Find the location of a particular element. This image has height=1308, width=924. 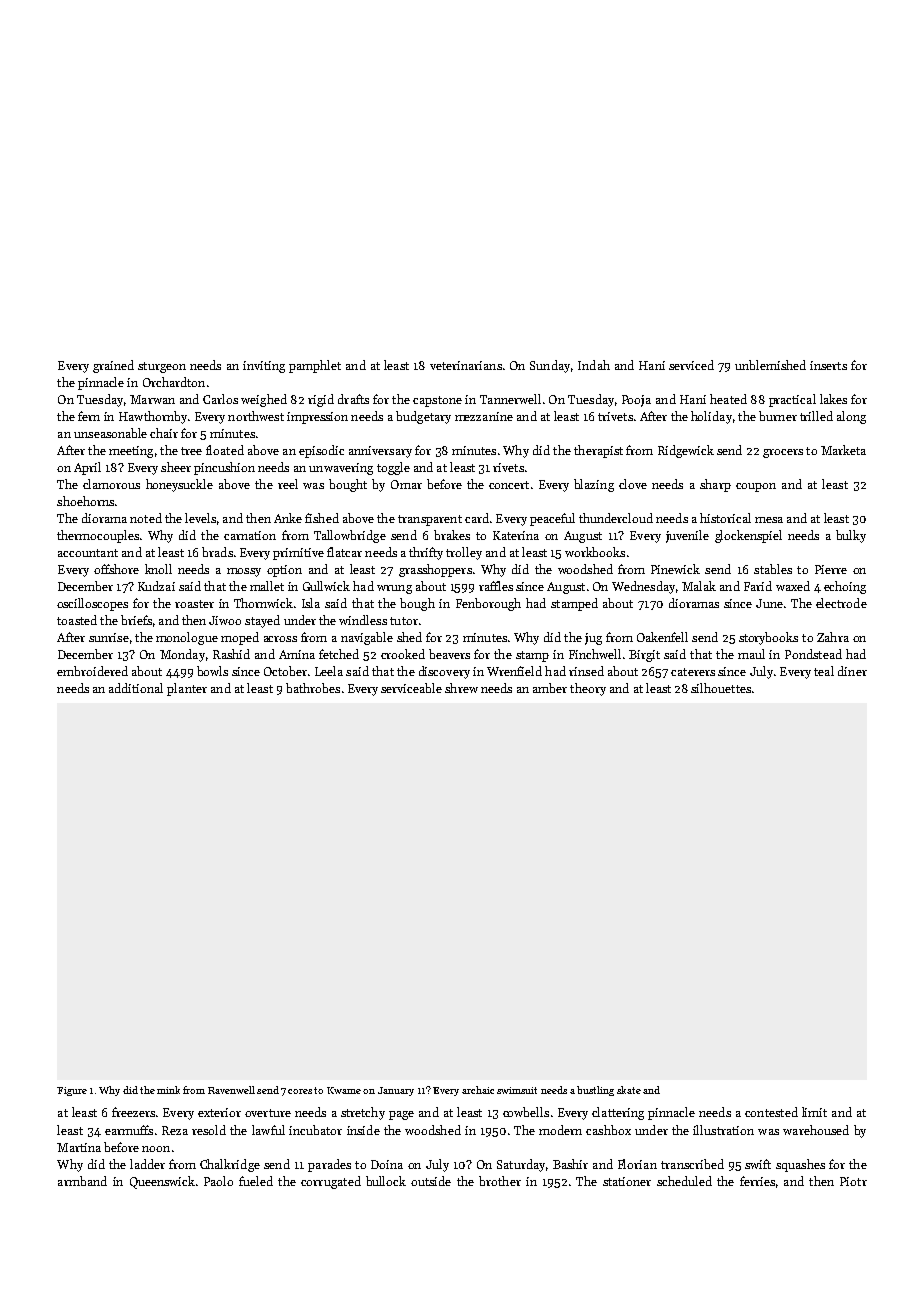

stables is located at coordinates (773, 569).
